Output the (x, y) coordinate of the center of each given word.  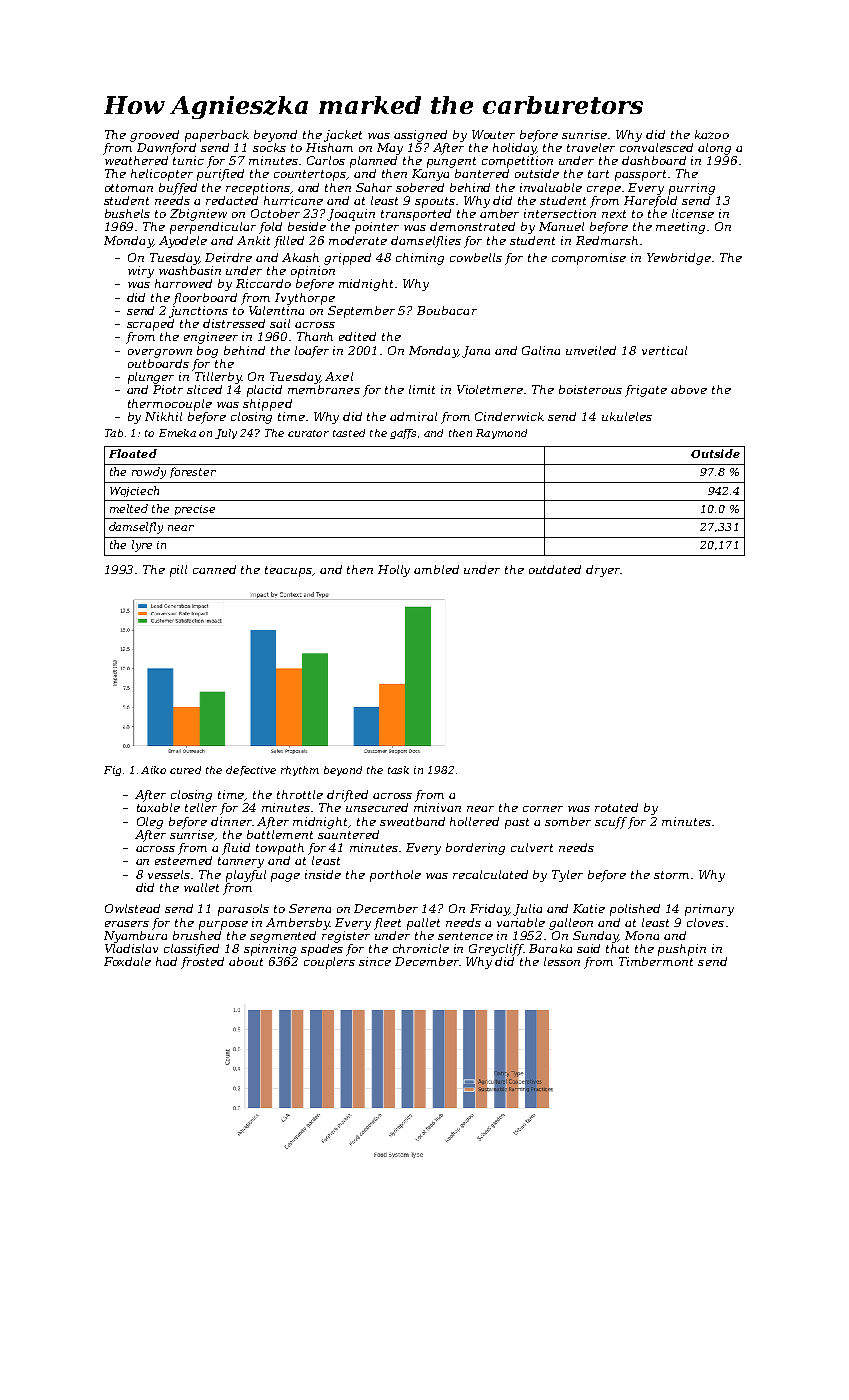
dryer (603, 571)
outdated (555, 569)
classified (191, 950)
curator (308, 433)
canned (214, 569)
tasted (349, 433)
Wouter (493, 134)
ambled (436, 569)
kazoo (712, 134)
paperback (217, 136)
